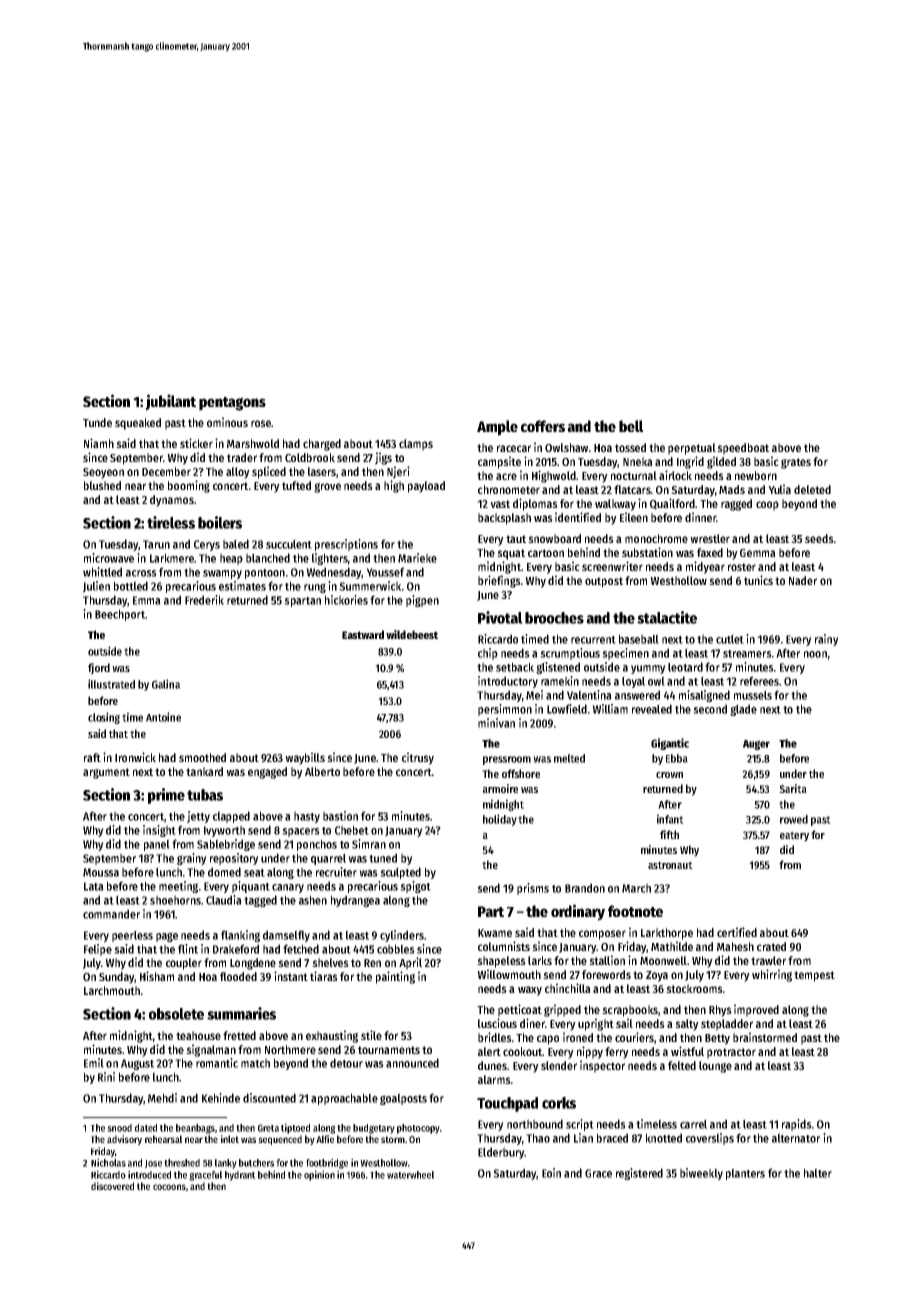  What do you see at coordinates (159, 831) in the document?
I see `insight` at bounding box center [159, 831].
